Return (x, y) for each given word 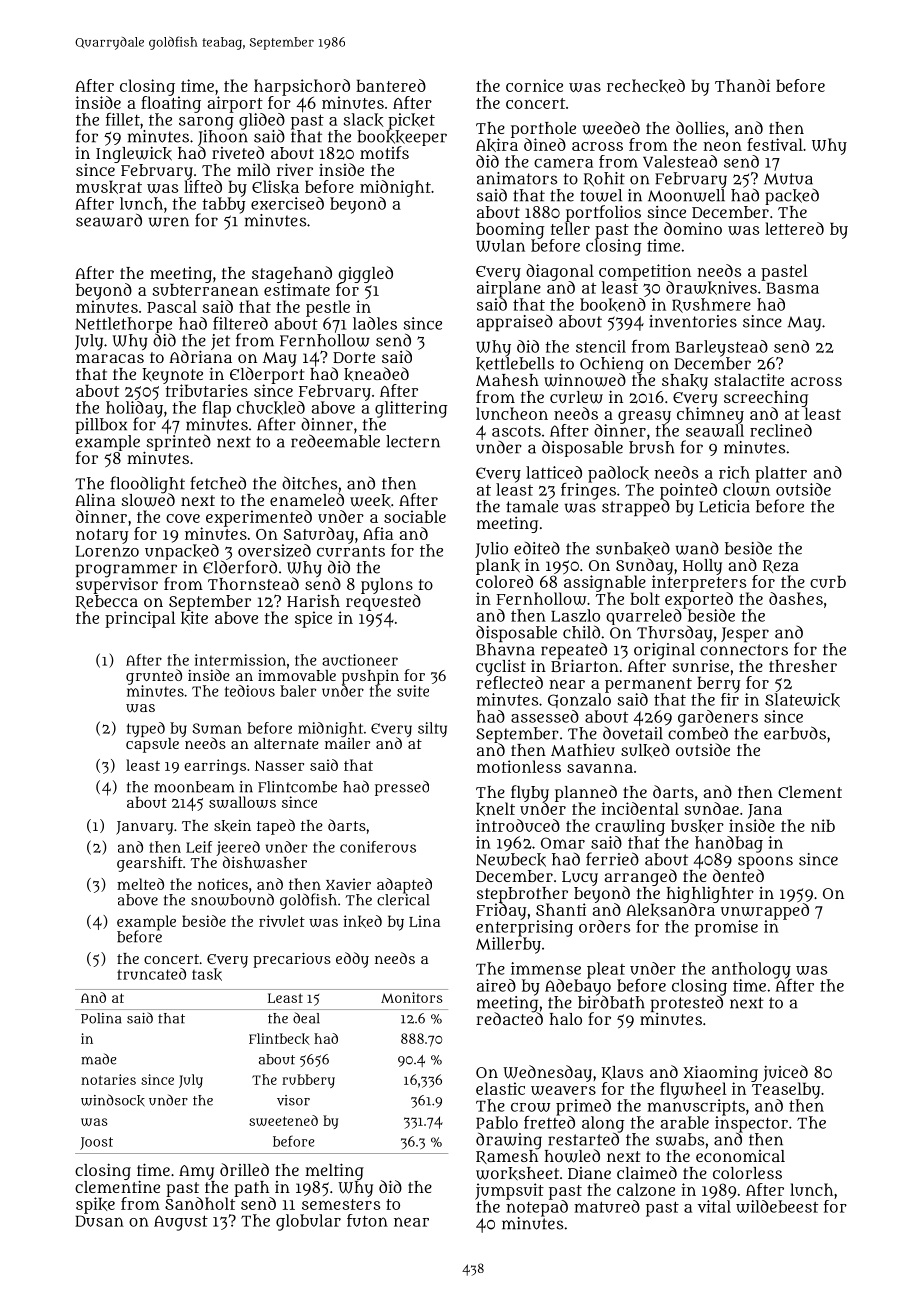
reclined (781, 430)
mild (253, 169)
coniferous (378, 847)
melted (140, 884)
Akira (497, 145)
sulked (645, 750)
